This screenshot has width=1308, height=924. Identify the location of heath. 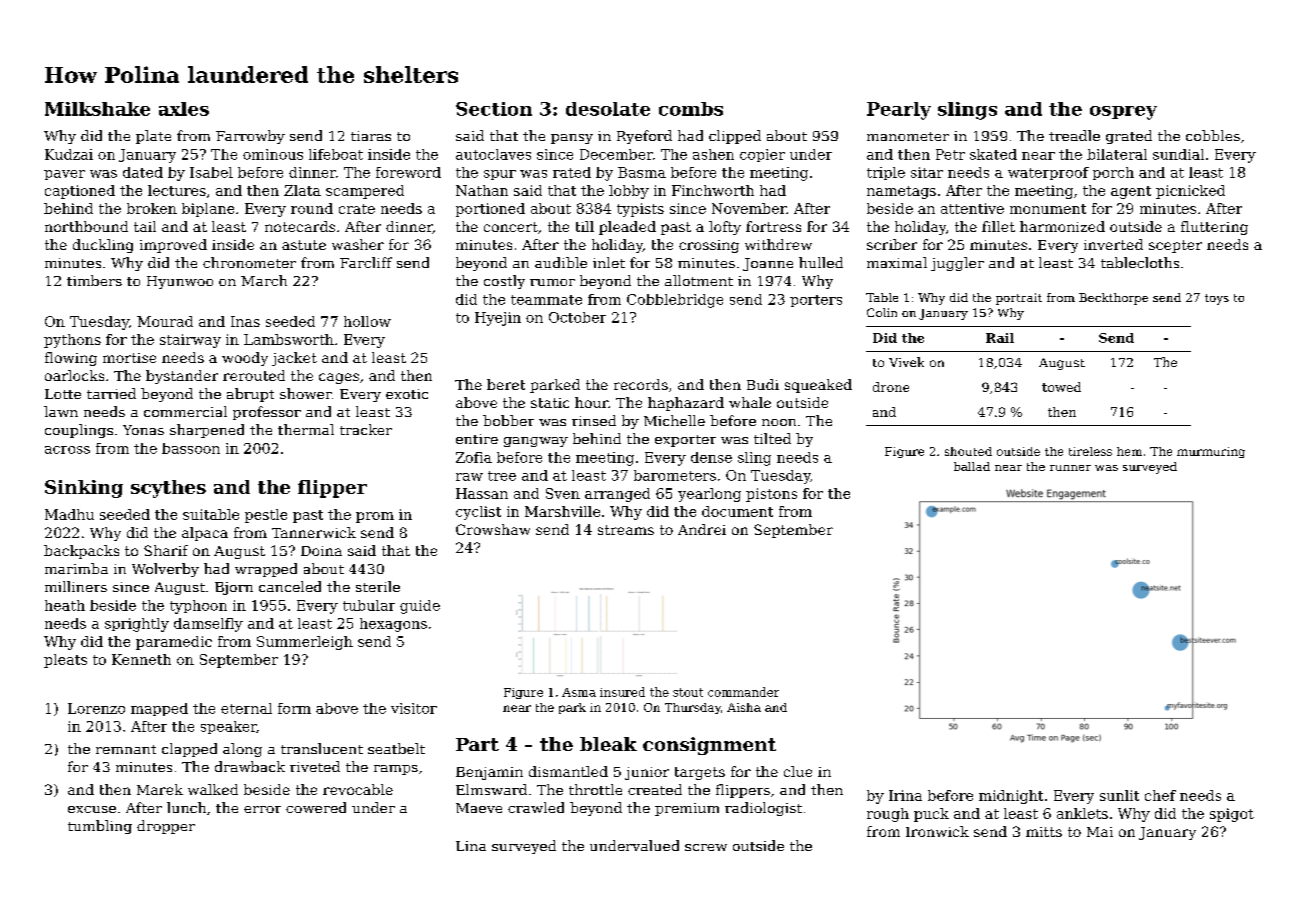
(65, 605).
